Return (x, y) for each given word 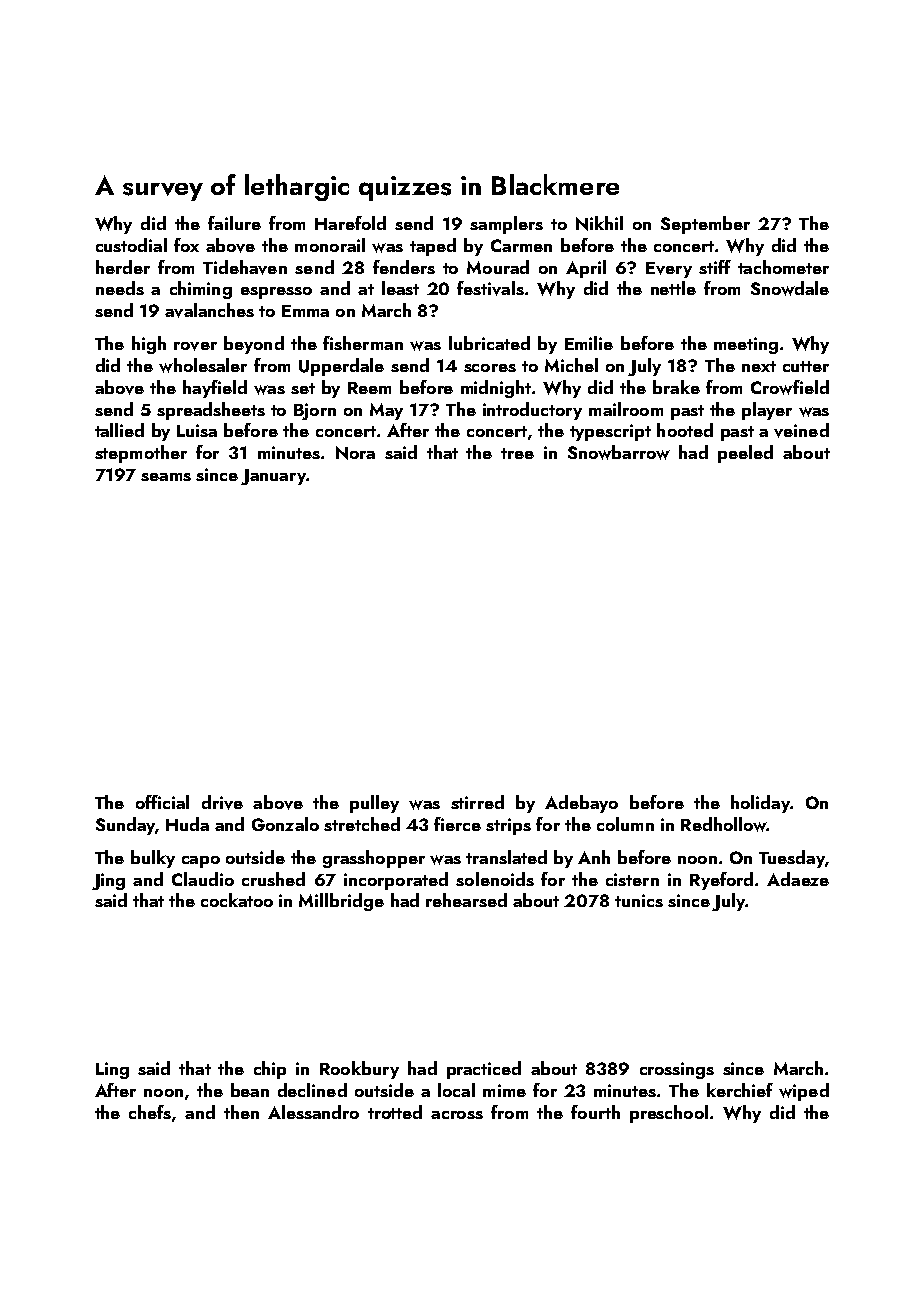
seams (166, 477)
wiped (804, 1092)
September (705, 225)
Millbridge (341, 902)
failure (234, 223)
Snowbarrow (619, 452)
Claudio (203, 879)
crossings (677, 1070)
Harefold (350, 223)
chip (270, 1070)
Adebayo (581, 804)
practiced (484, 1070)
